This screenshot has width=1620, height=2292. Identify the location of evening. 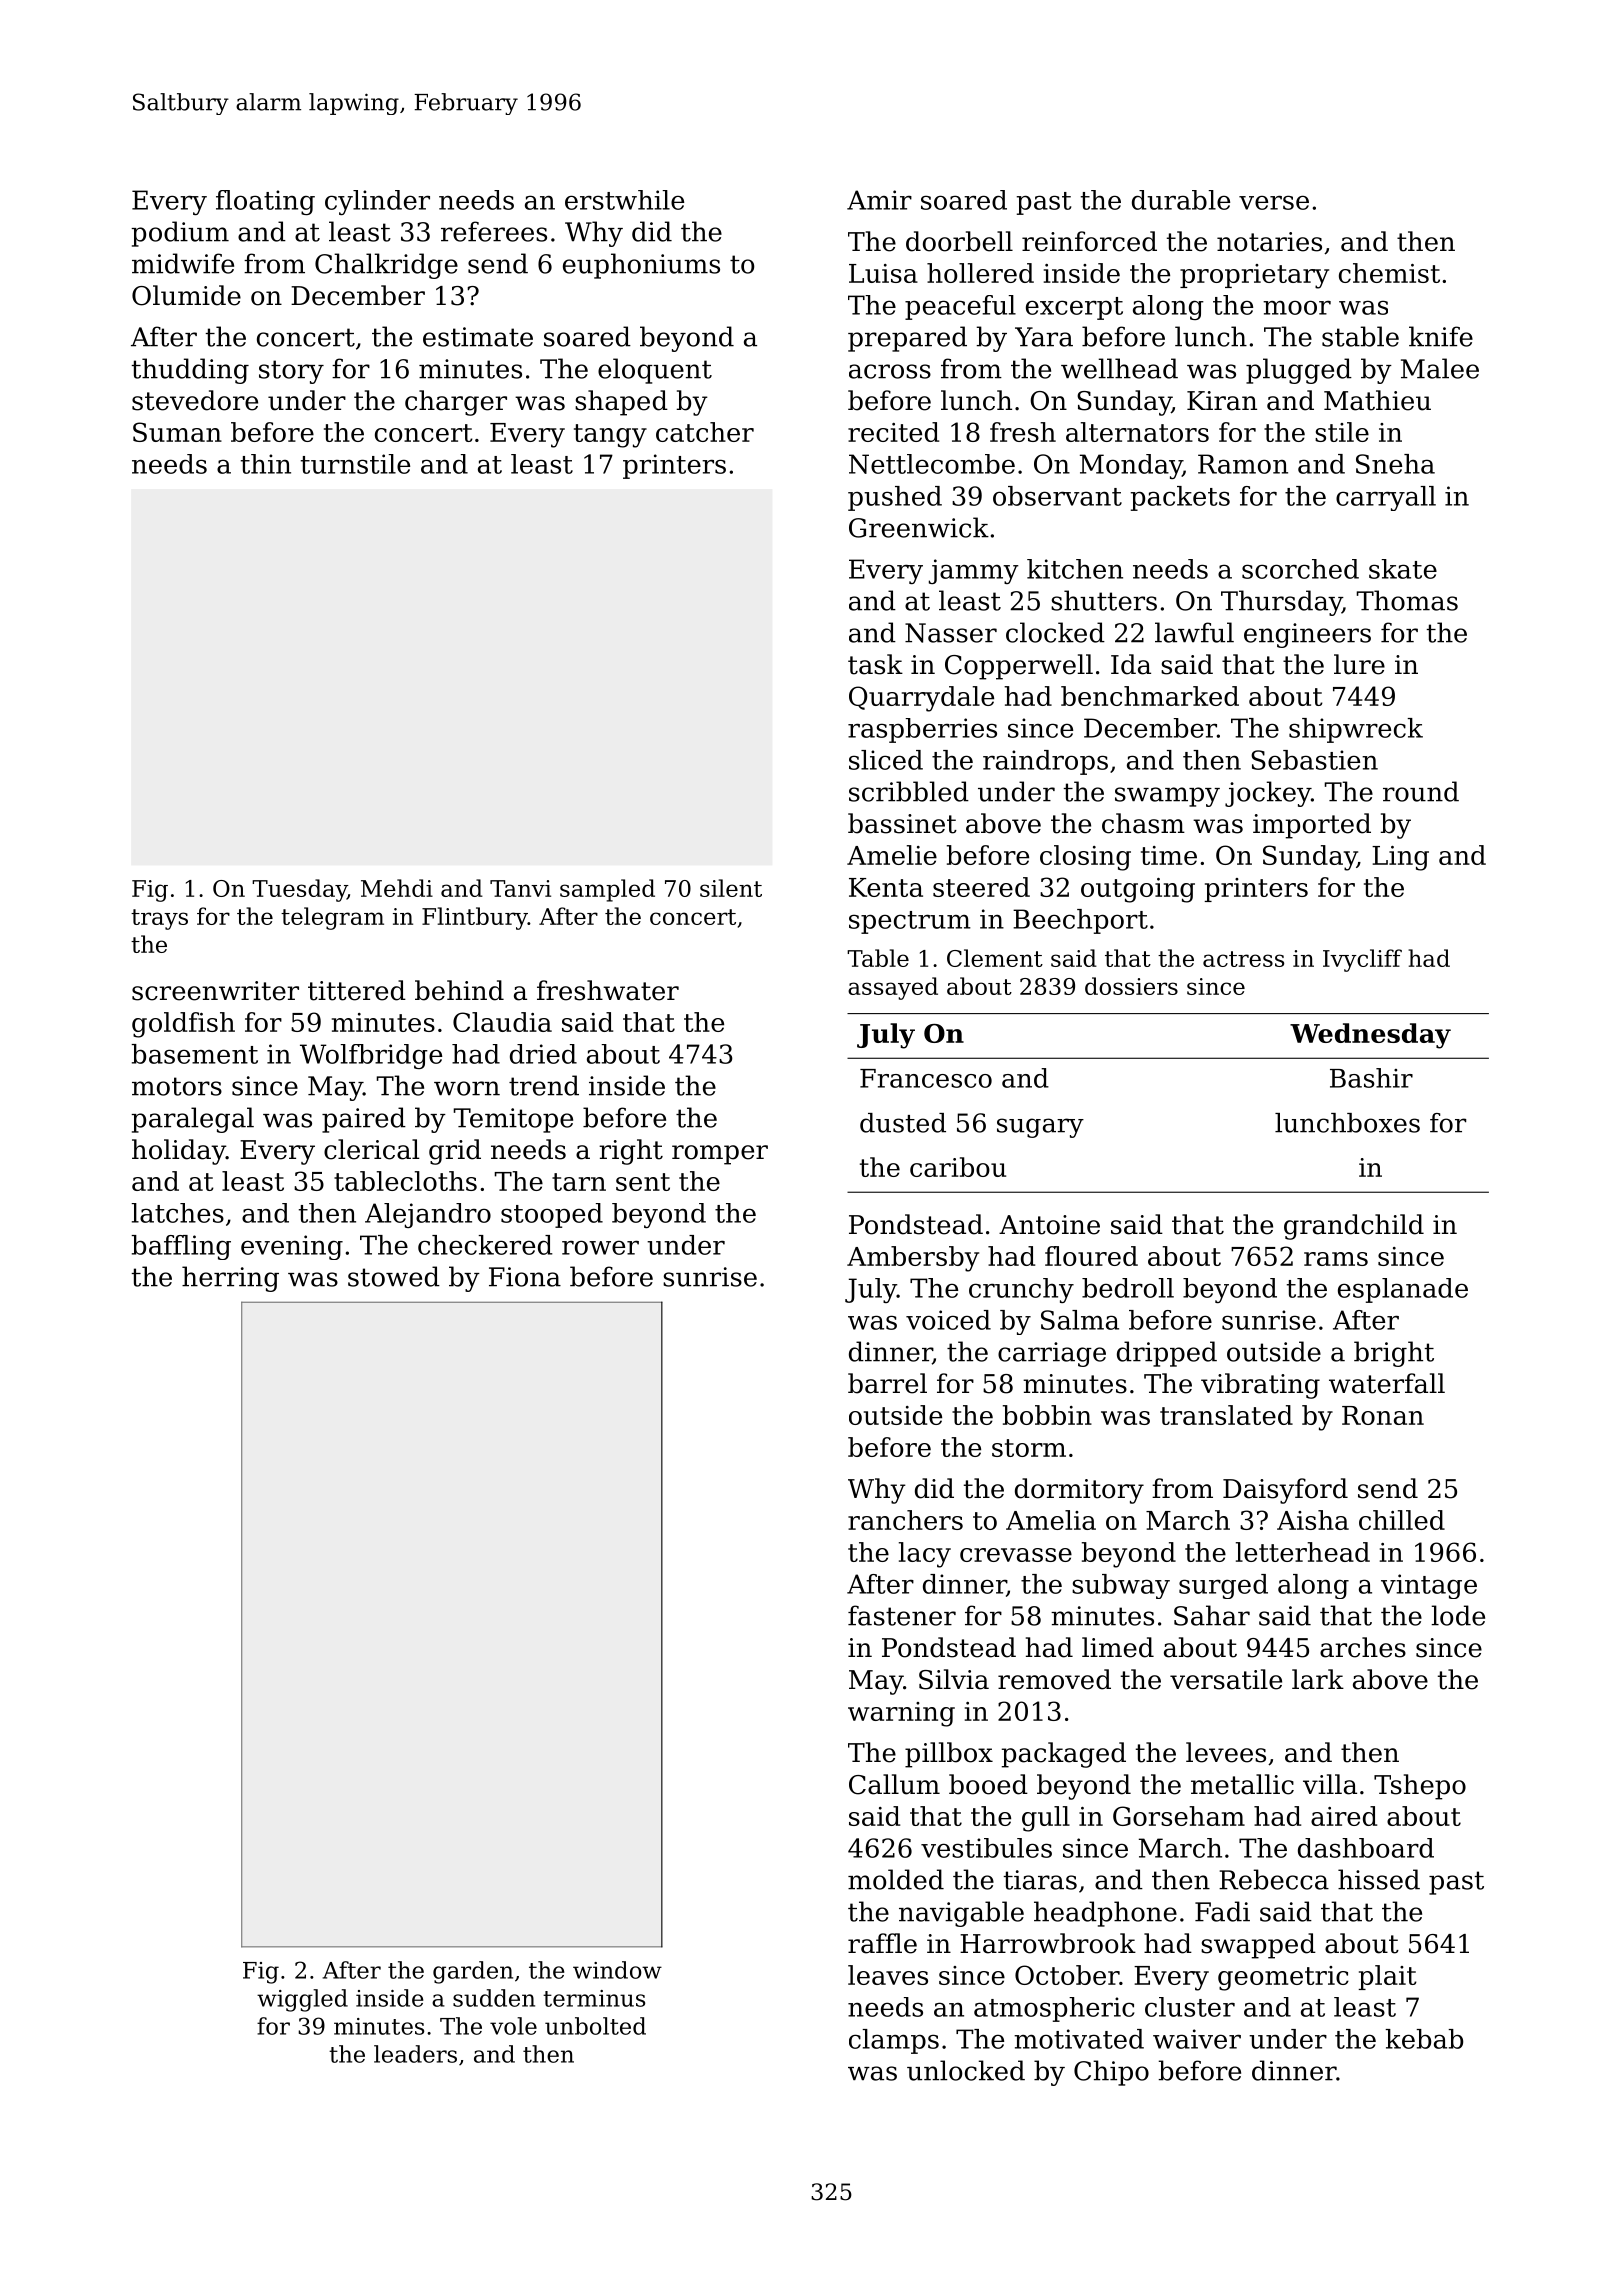
(292, 1247).
